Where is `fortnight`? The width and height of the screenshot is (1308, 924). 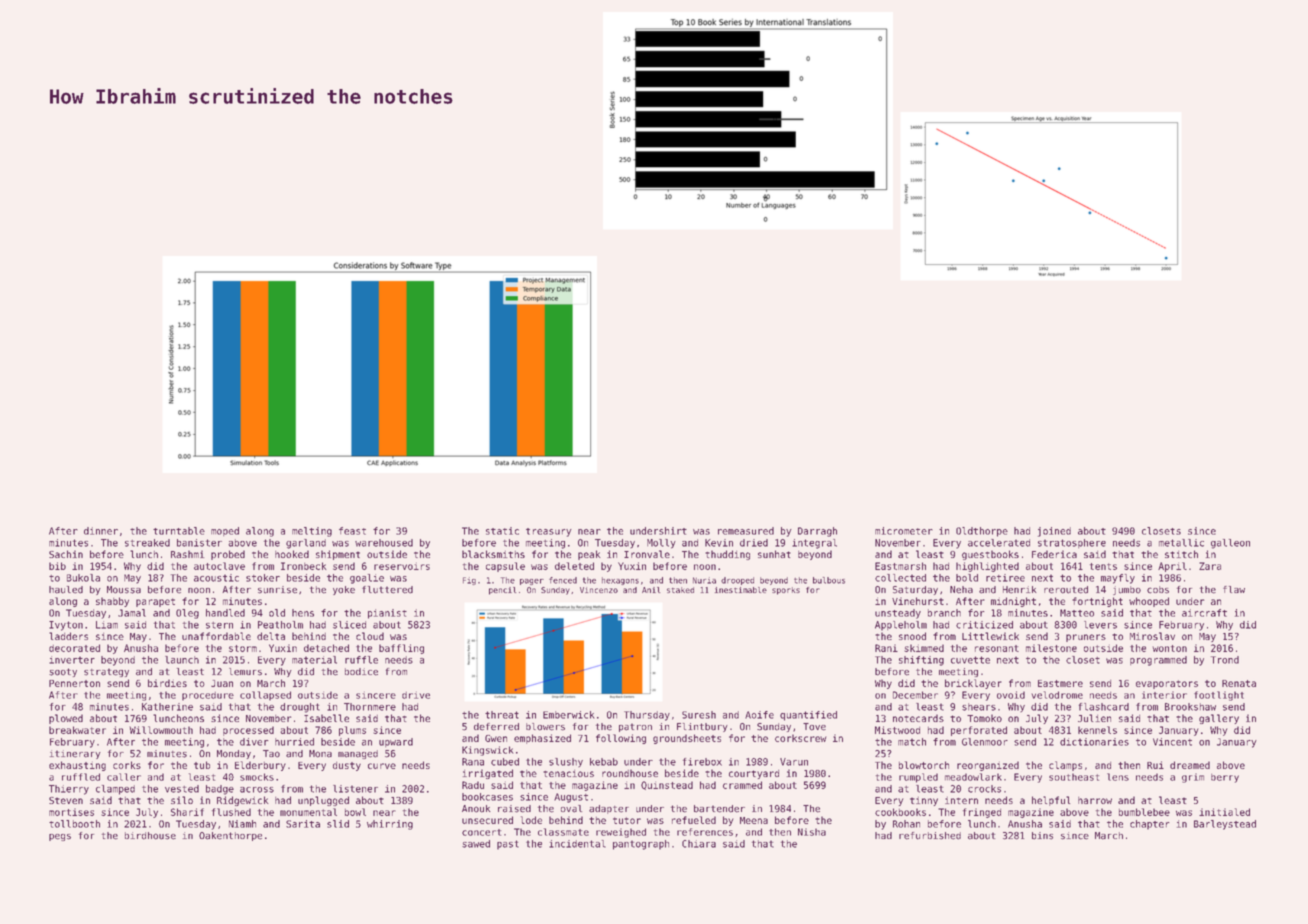
fortnight is located at coordinates (1097, 602).
